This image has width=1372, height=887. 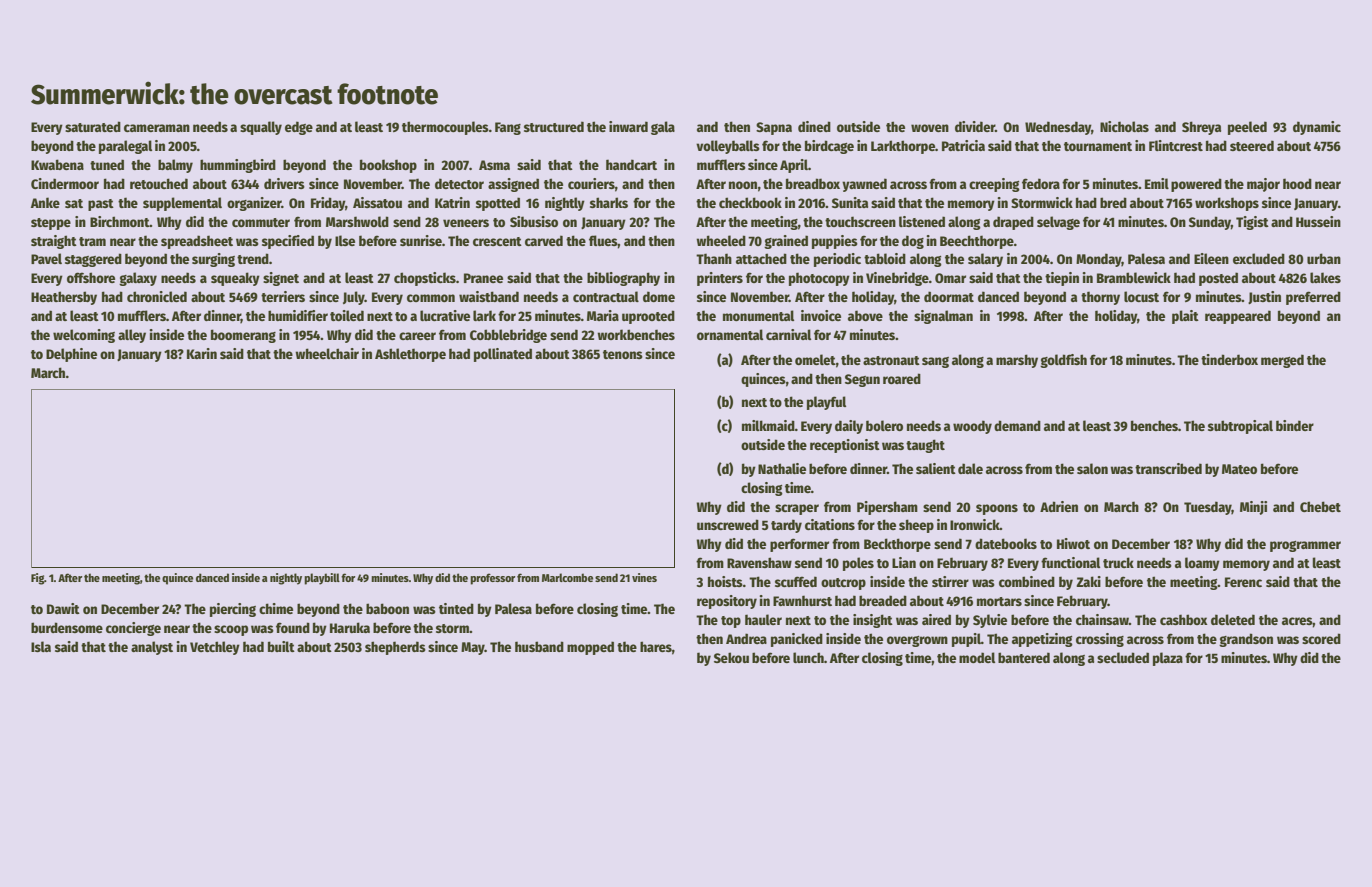 I want to click on Marshwold, so click(x=357, y=221).
